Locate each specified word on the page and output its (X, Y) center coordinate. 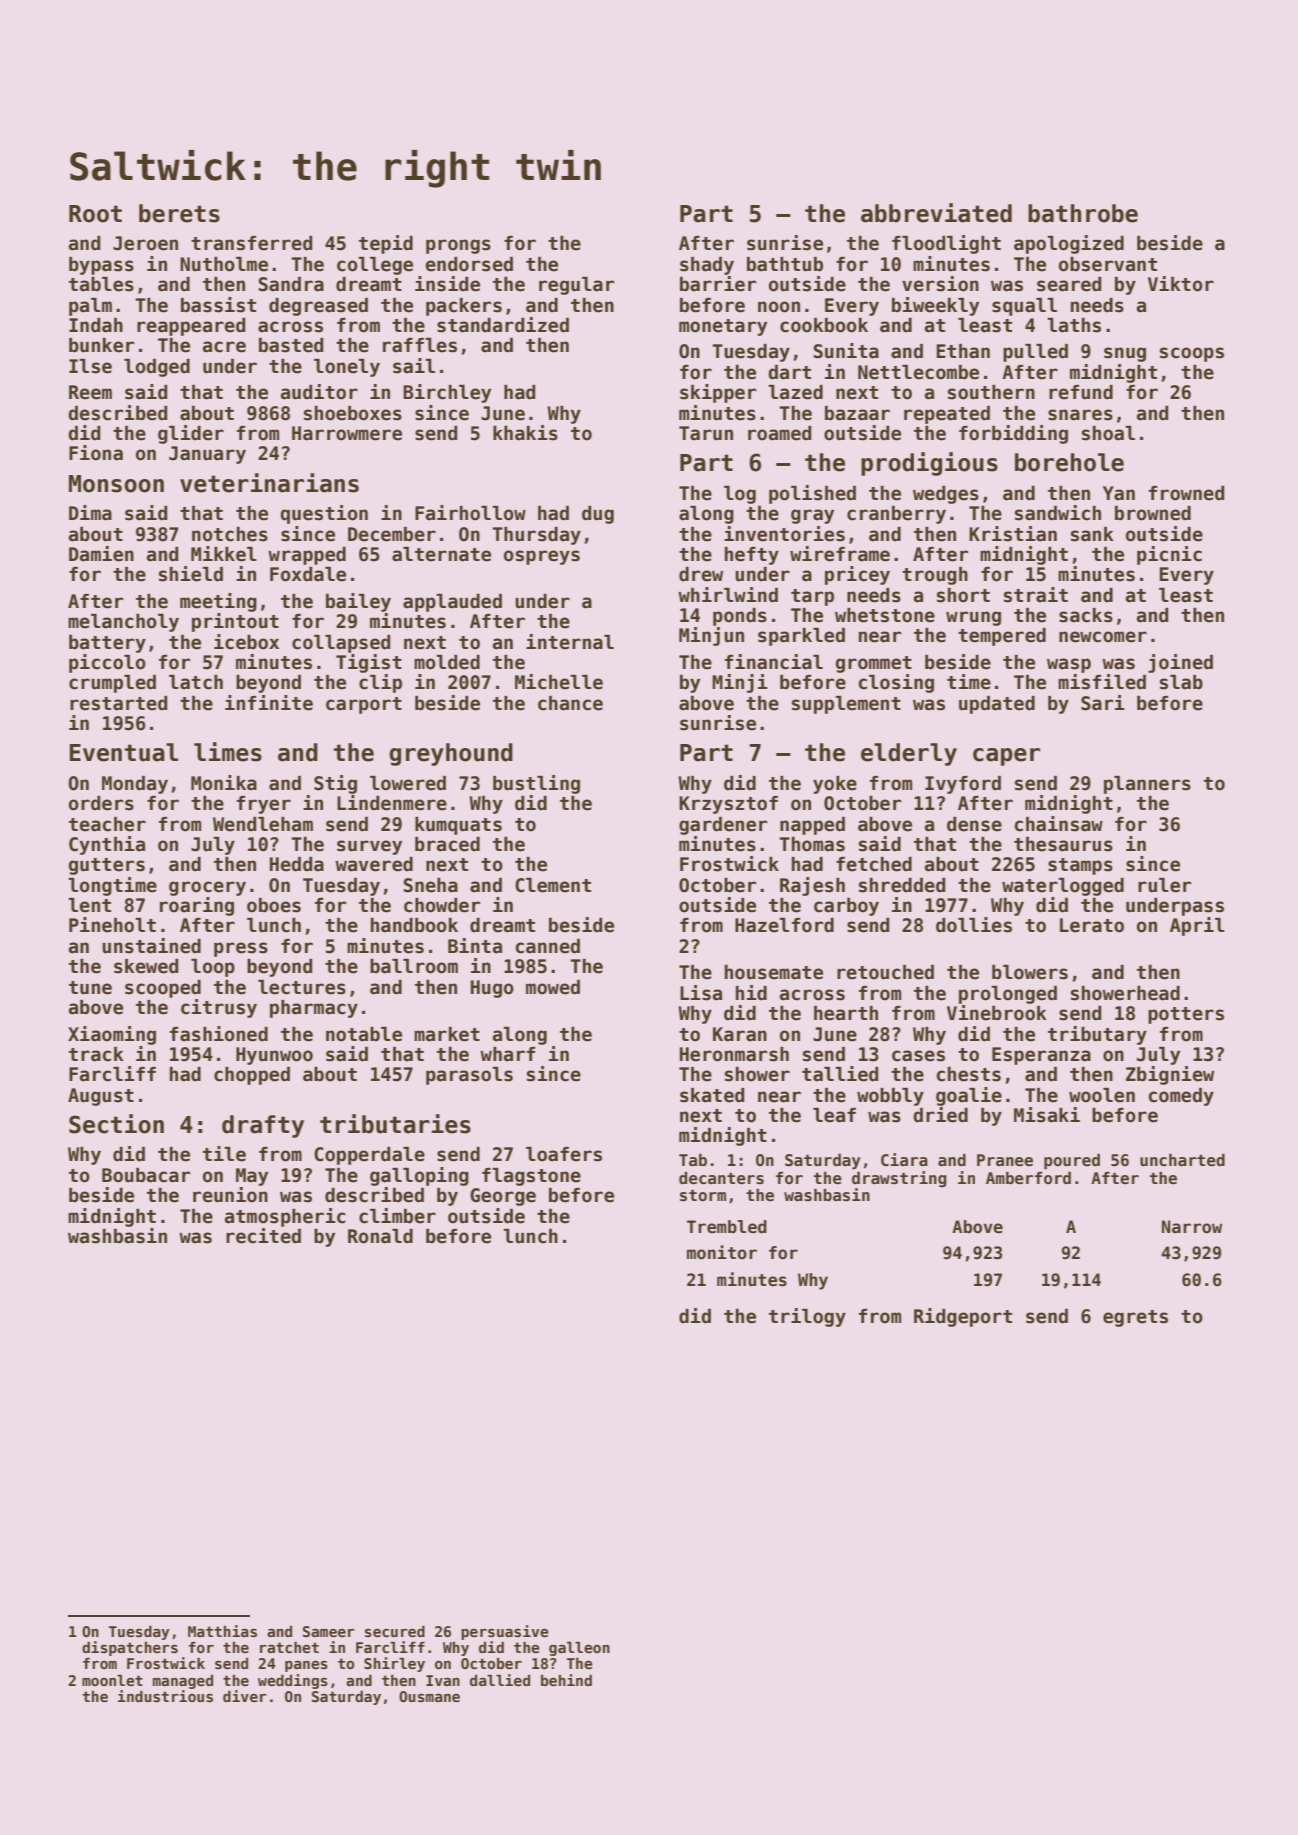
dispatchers (130, 1648)
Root (95, 214)
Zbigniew (1170, 1075)
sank (1092, 534)
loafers (564, 1154)
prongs (458, 246)
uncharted (1182, 1160)
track (96, 1054)
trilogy (807, 1317)
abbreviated (936, 213)
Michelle (559, 682)
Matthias (222, 1631)
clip (380, 683)
